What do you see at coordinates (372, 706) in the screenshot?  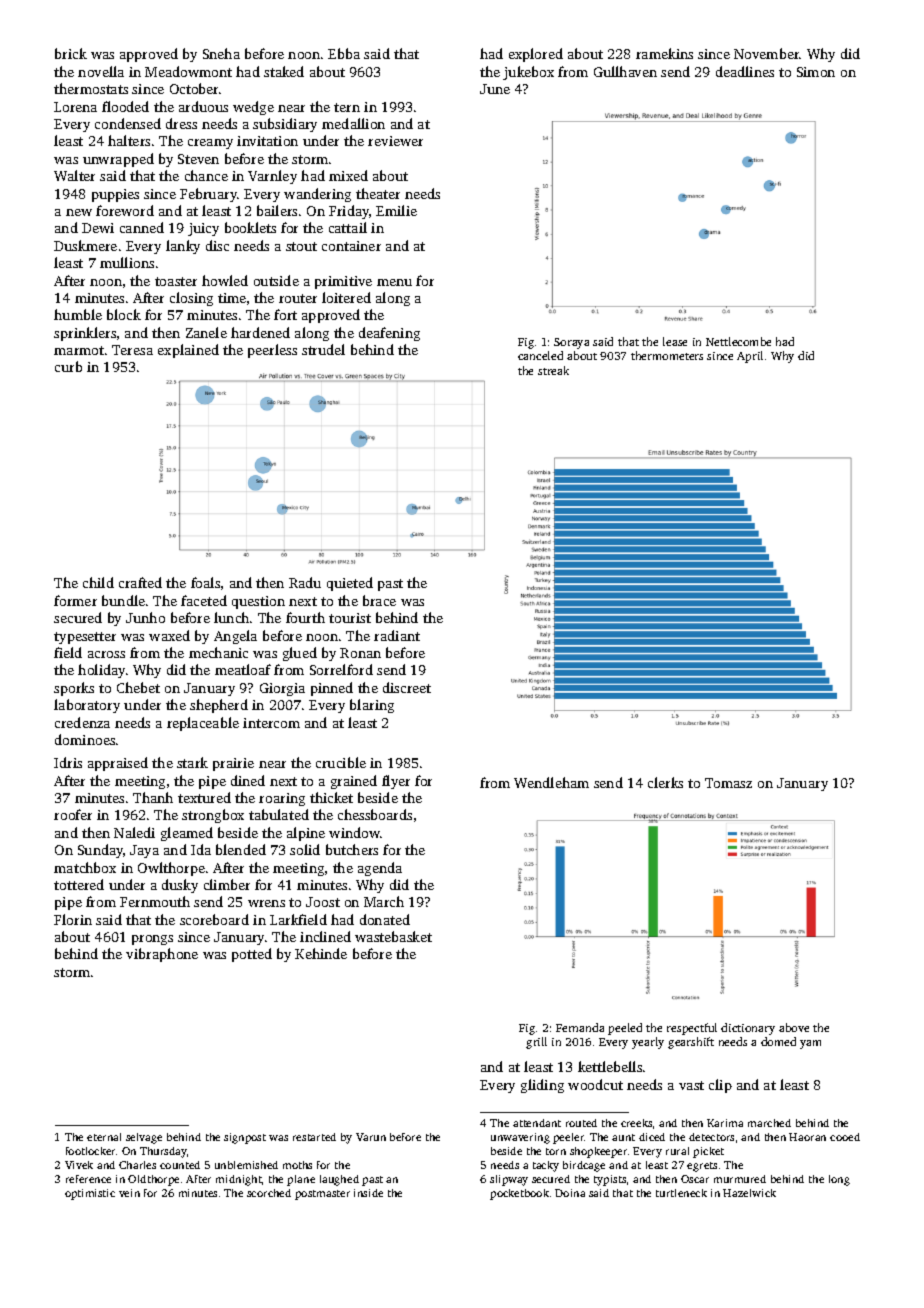 I see `blaring` at bounding box center [372, 706].
